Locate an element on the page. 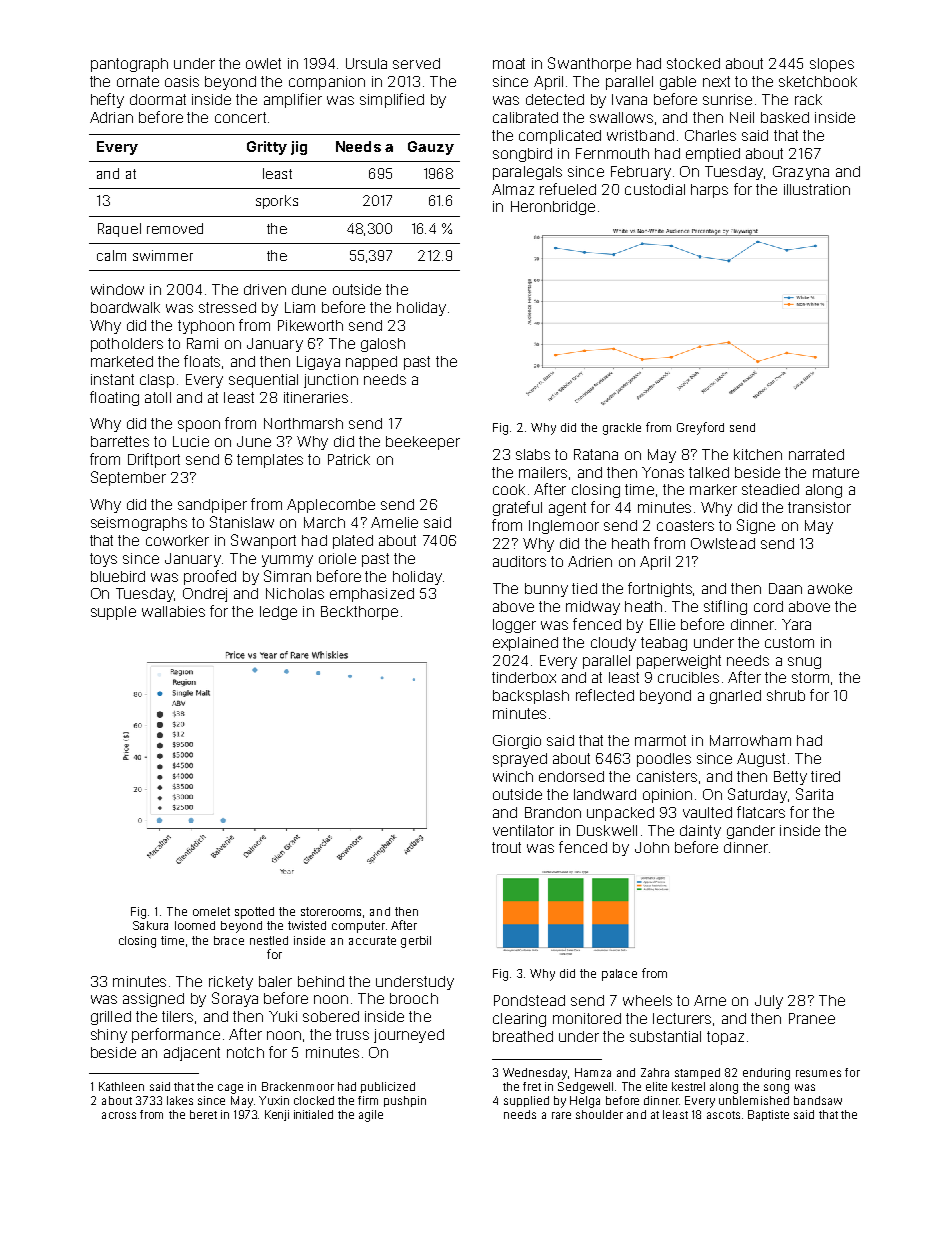 The image size is (952, 1233). Sakura is located at coordinates (150, 925).
